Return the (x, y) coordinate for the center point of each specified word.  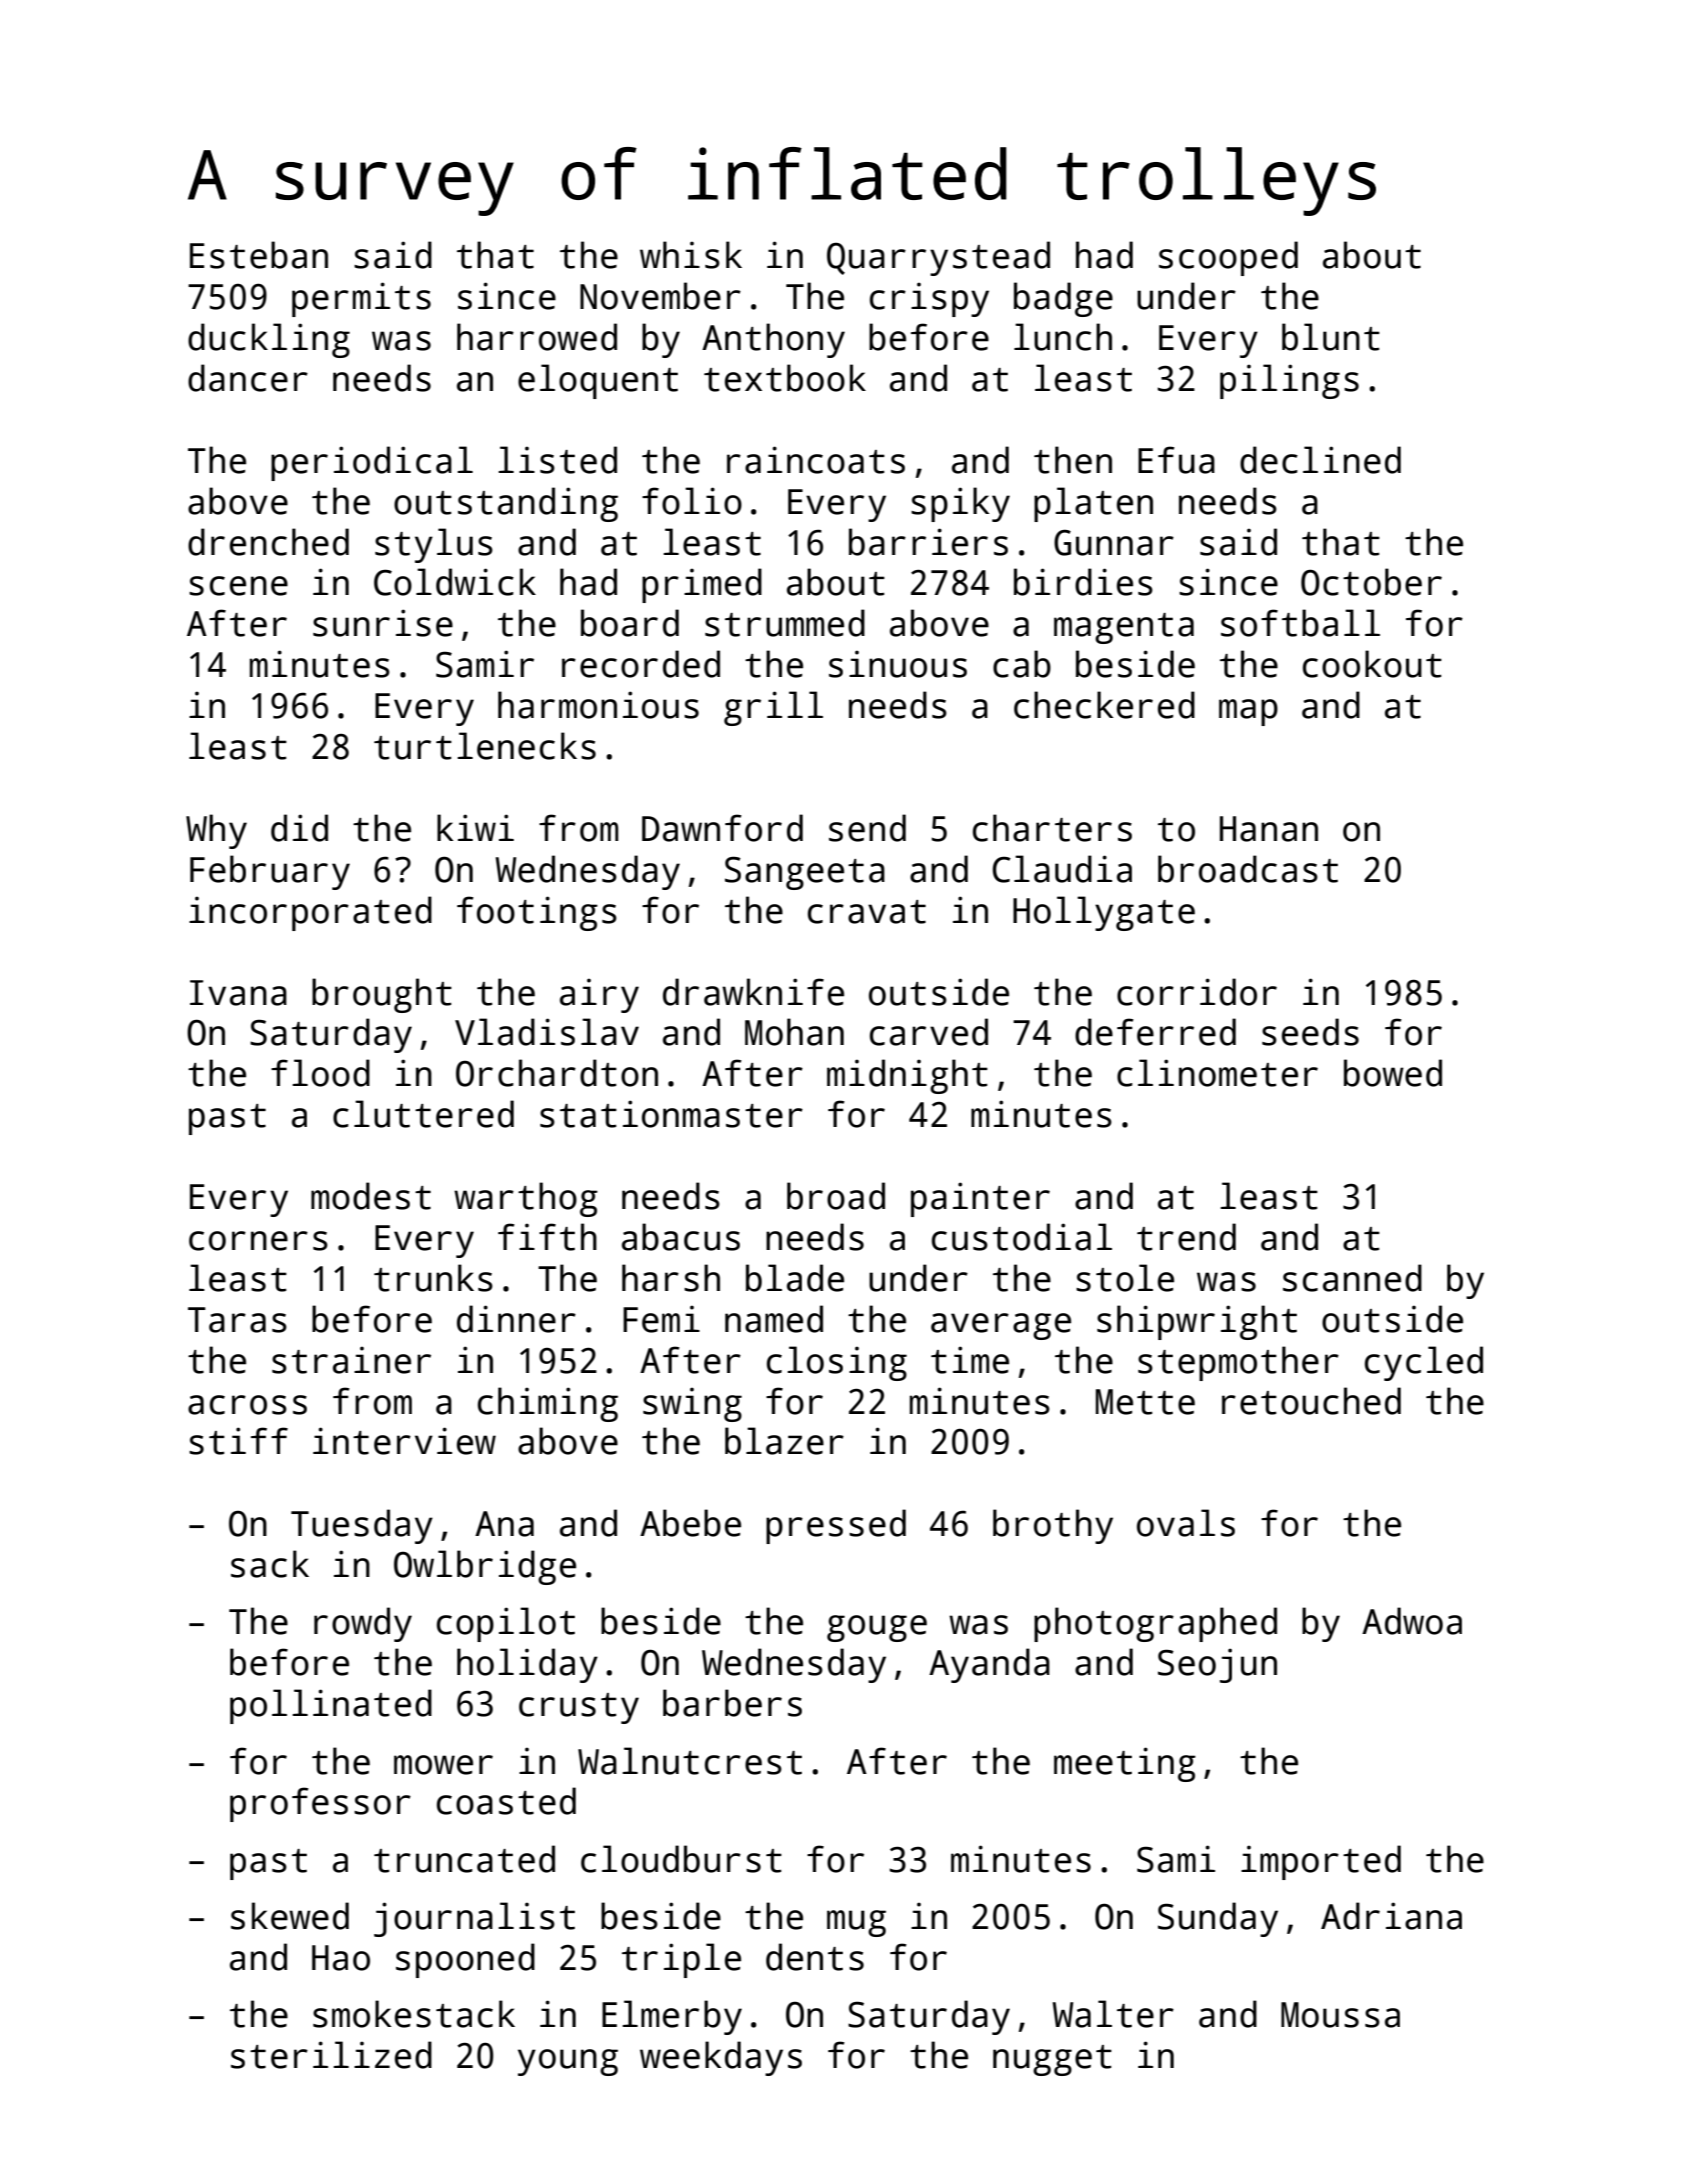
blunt (1331, 337)
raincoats (816, 460)
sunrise (383, 623)
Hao (341, 1958)
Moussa (1340, 2015)
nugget (1052, 2060)
